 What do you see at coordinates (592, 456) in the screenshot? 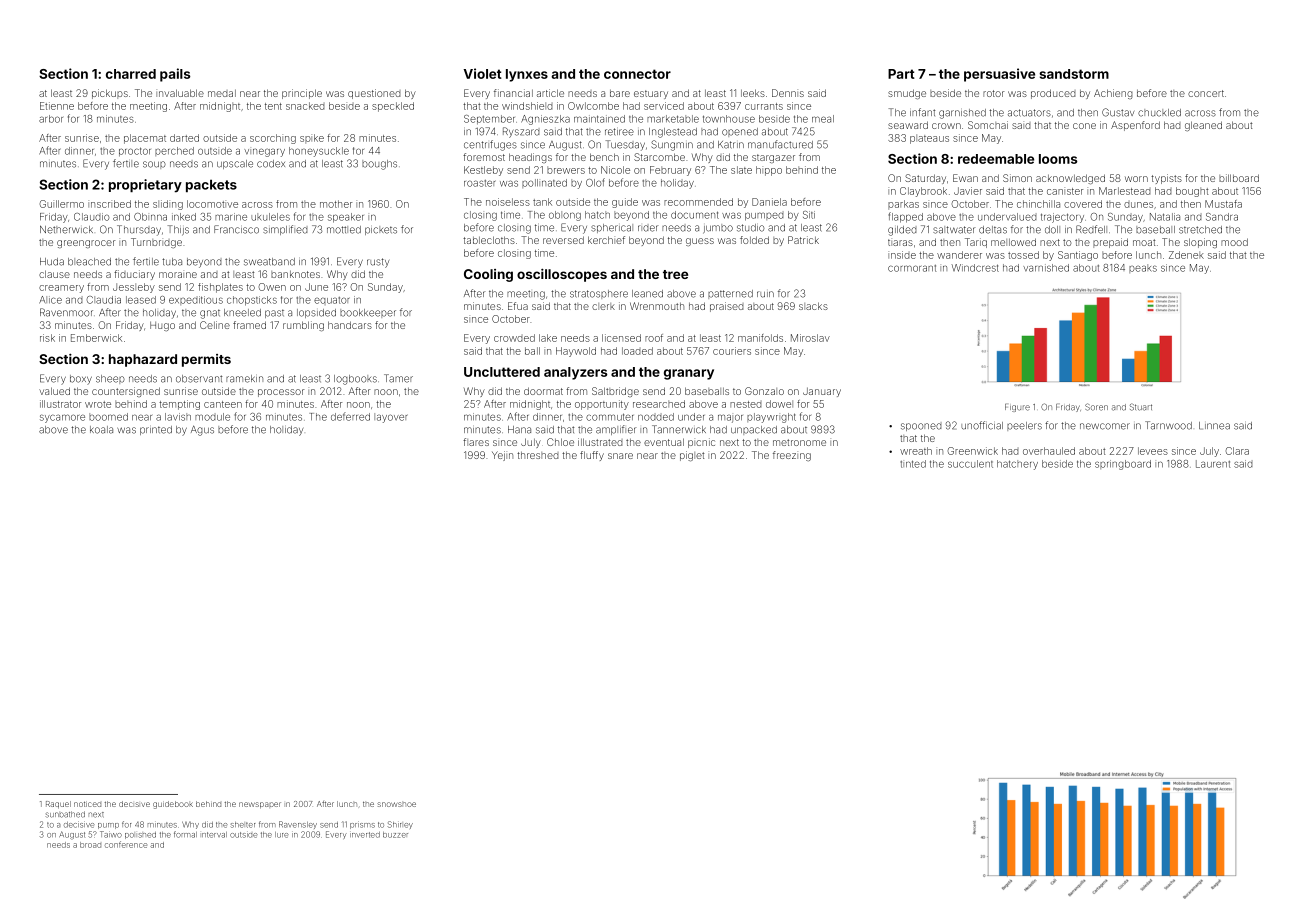
I see `fluffy` at bounding box center [592, 456].
